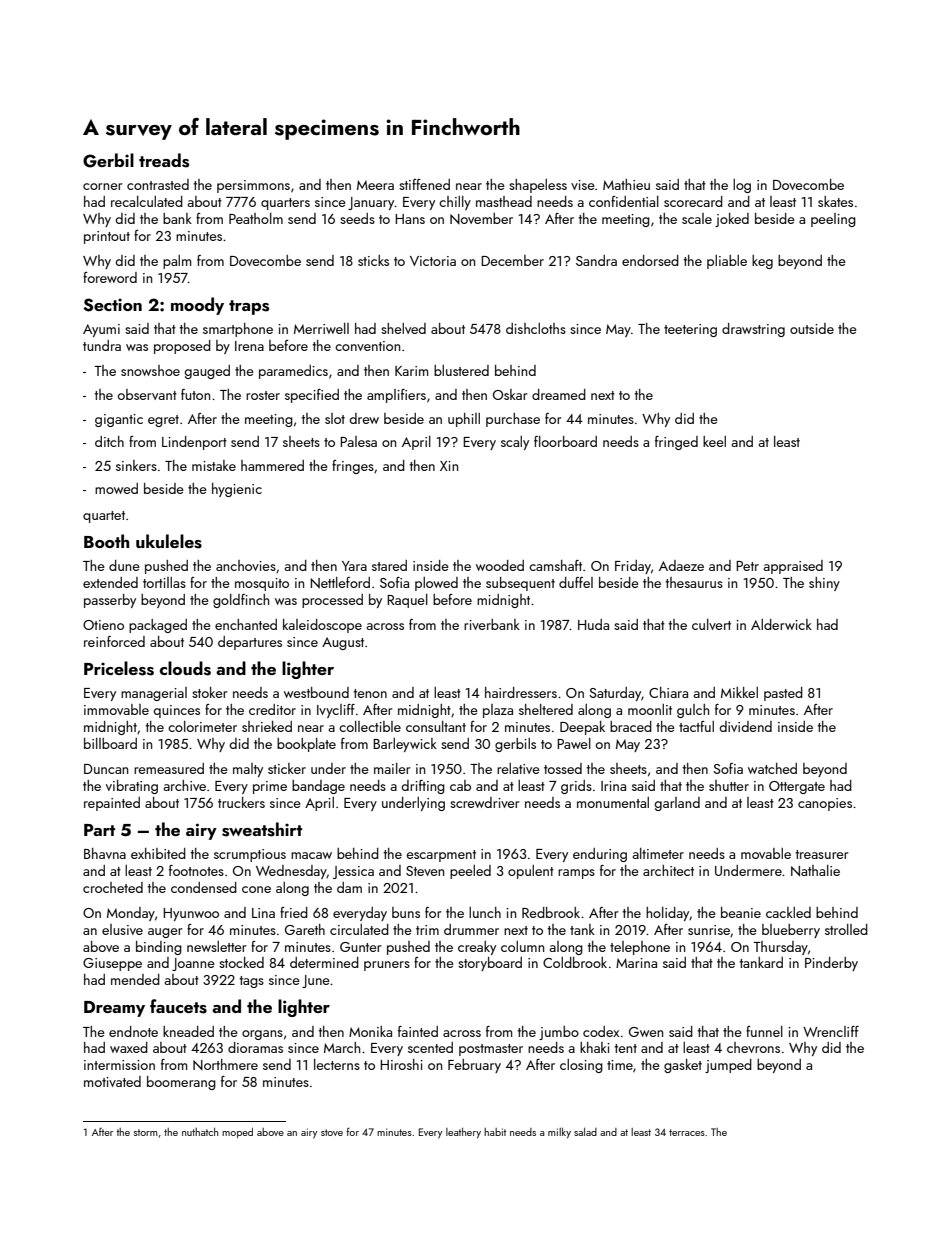  I want to click on wooded, so click(500, 565).
